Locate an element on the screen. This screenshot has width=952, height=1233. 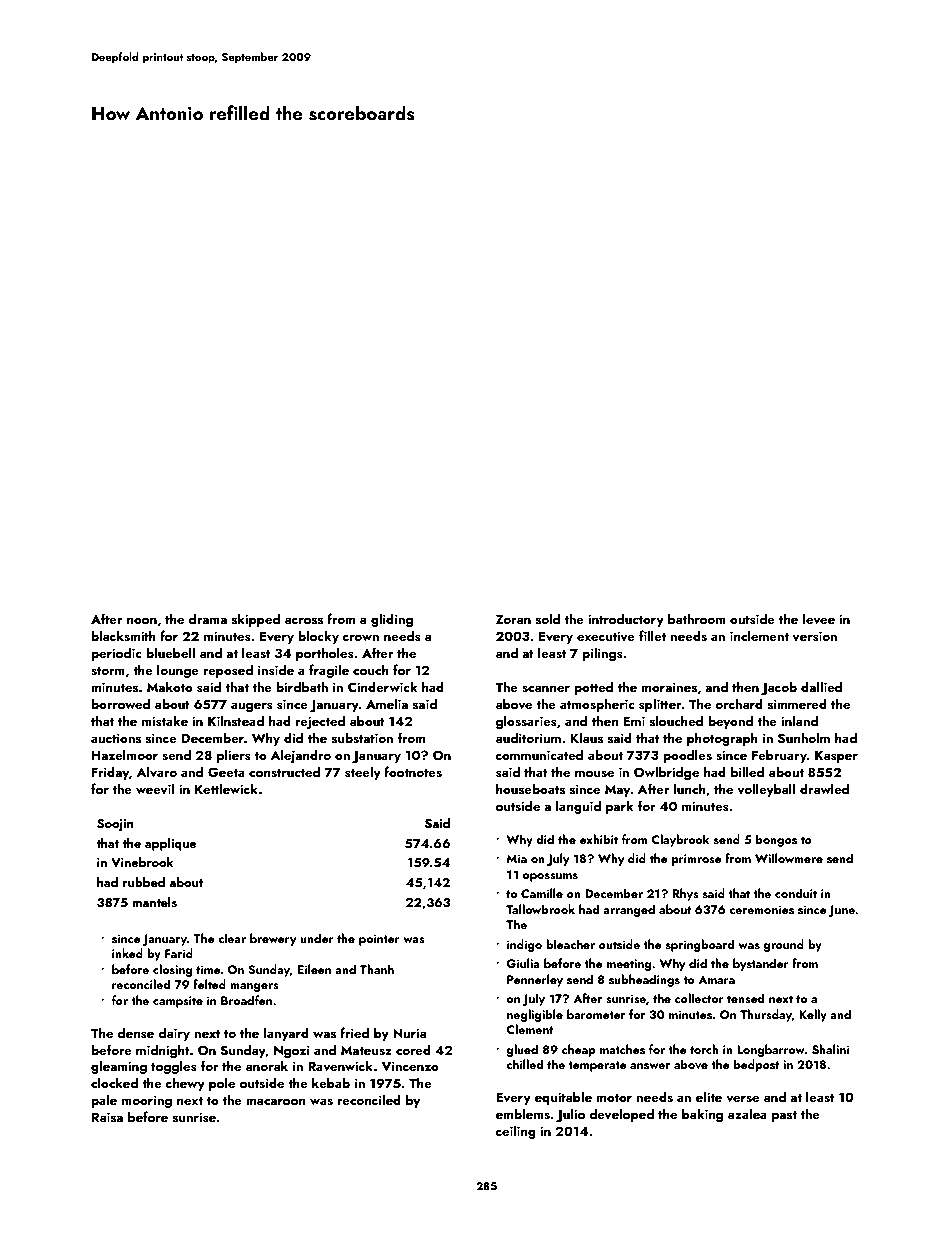
sold is located at coordinates (548, 618).
